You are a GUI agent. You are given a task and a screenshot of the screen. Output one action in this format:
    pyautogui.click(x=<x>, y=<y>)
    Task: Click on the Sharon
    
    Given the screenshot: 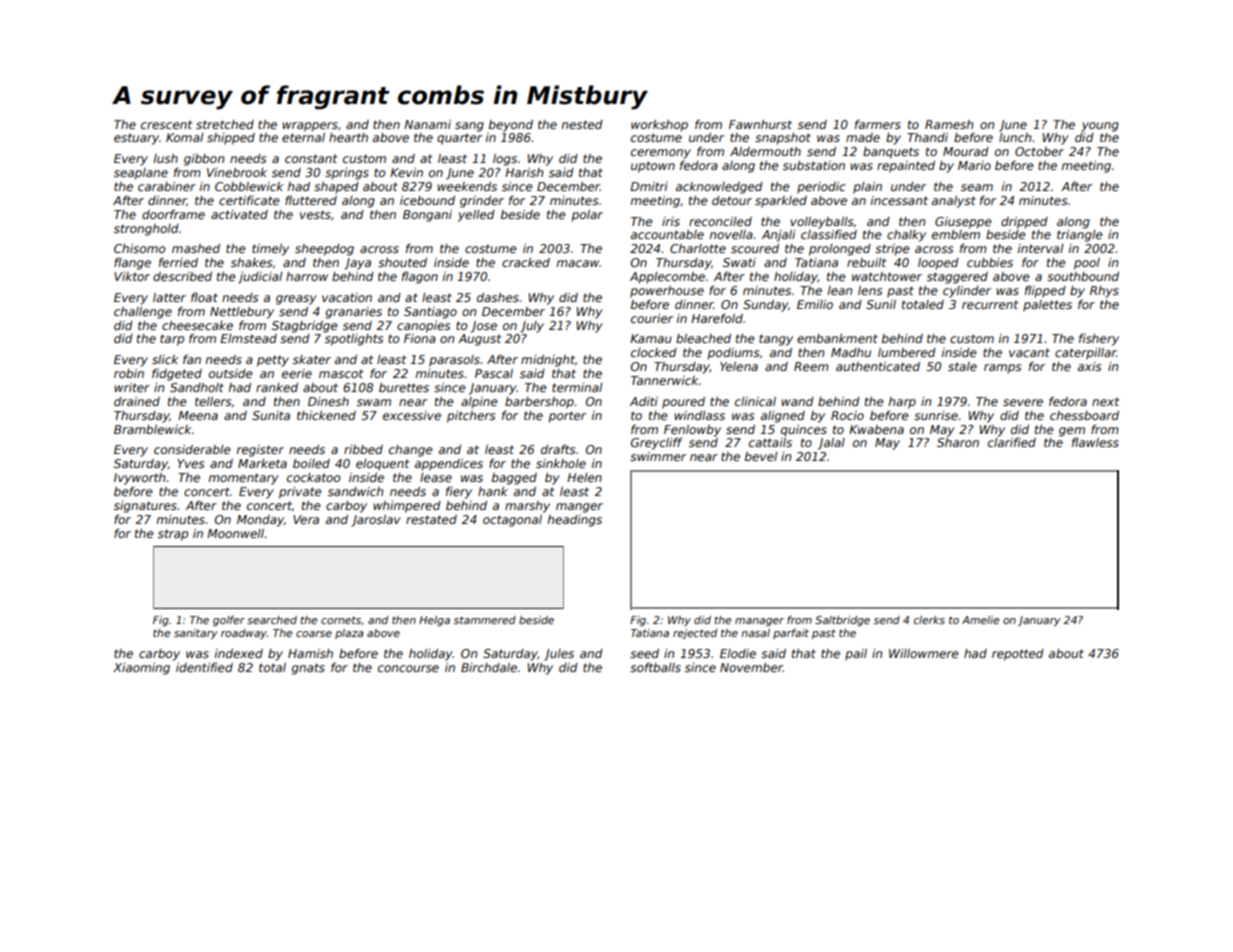 What is the action you would take?
    pyautogui.click(x=958, y=442)
